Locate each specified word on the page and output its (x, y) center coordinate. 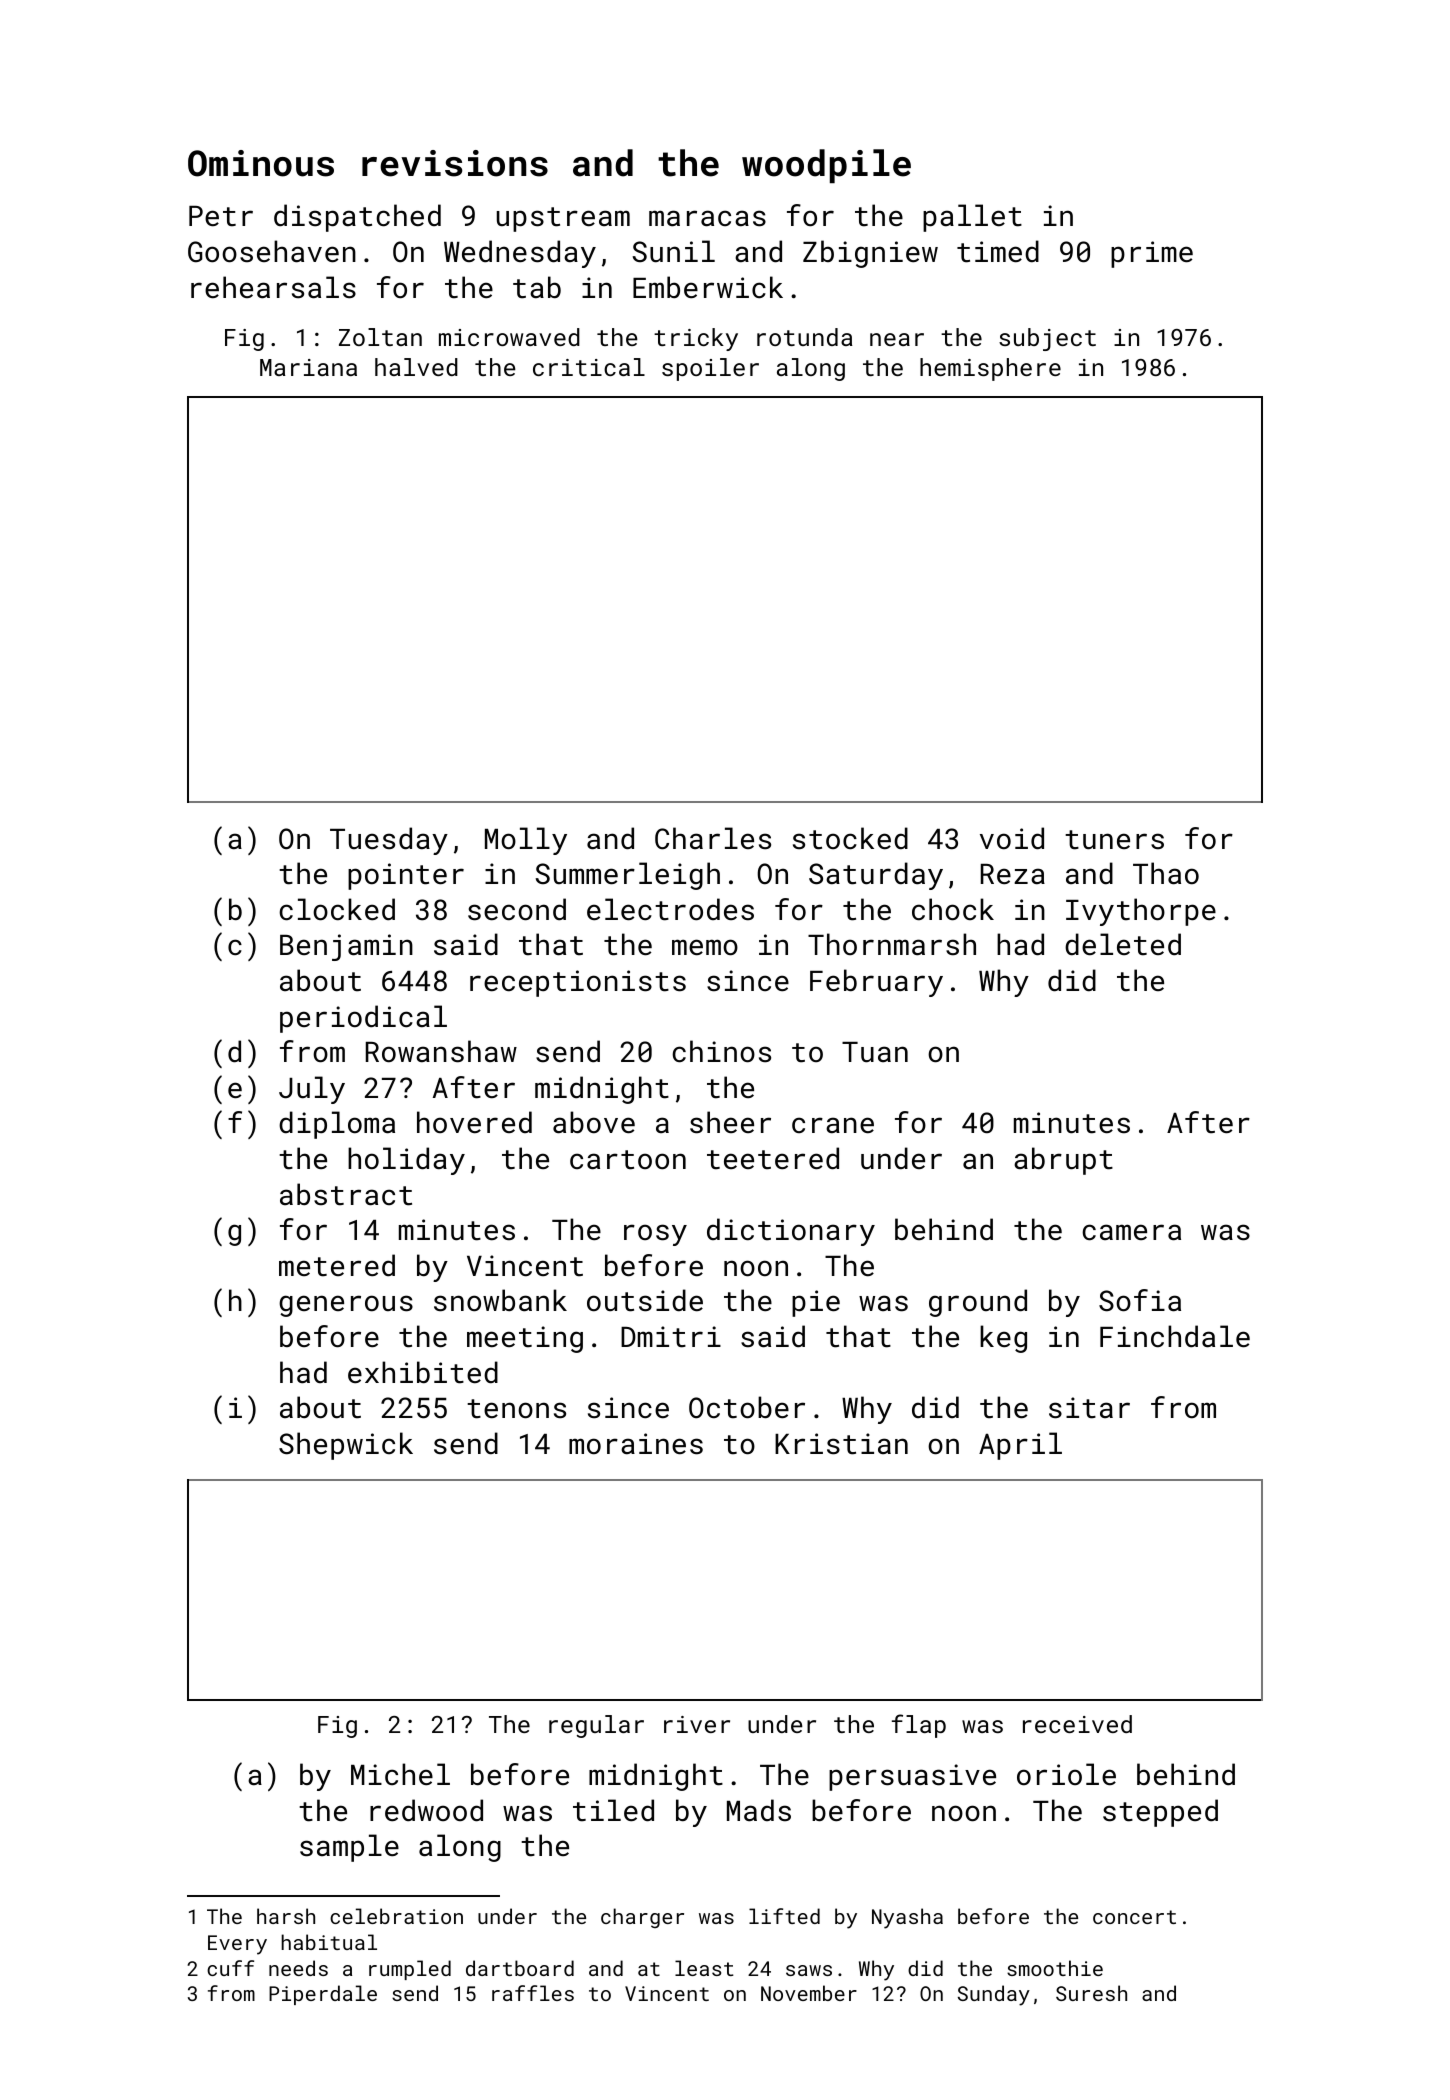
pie (816, 1303)
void (1012, 838)
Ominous (261, 163)
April (1020, 1446)
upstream (563, 219)
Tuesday (389, 841)
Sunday (994, 1995)
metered (337, 1265)
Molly (526, 841)
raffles (533, 1993)
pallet (972, 218)
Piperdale (323, 1995)
